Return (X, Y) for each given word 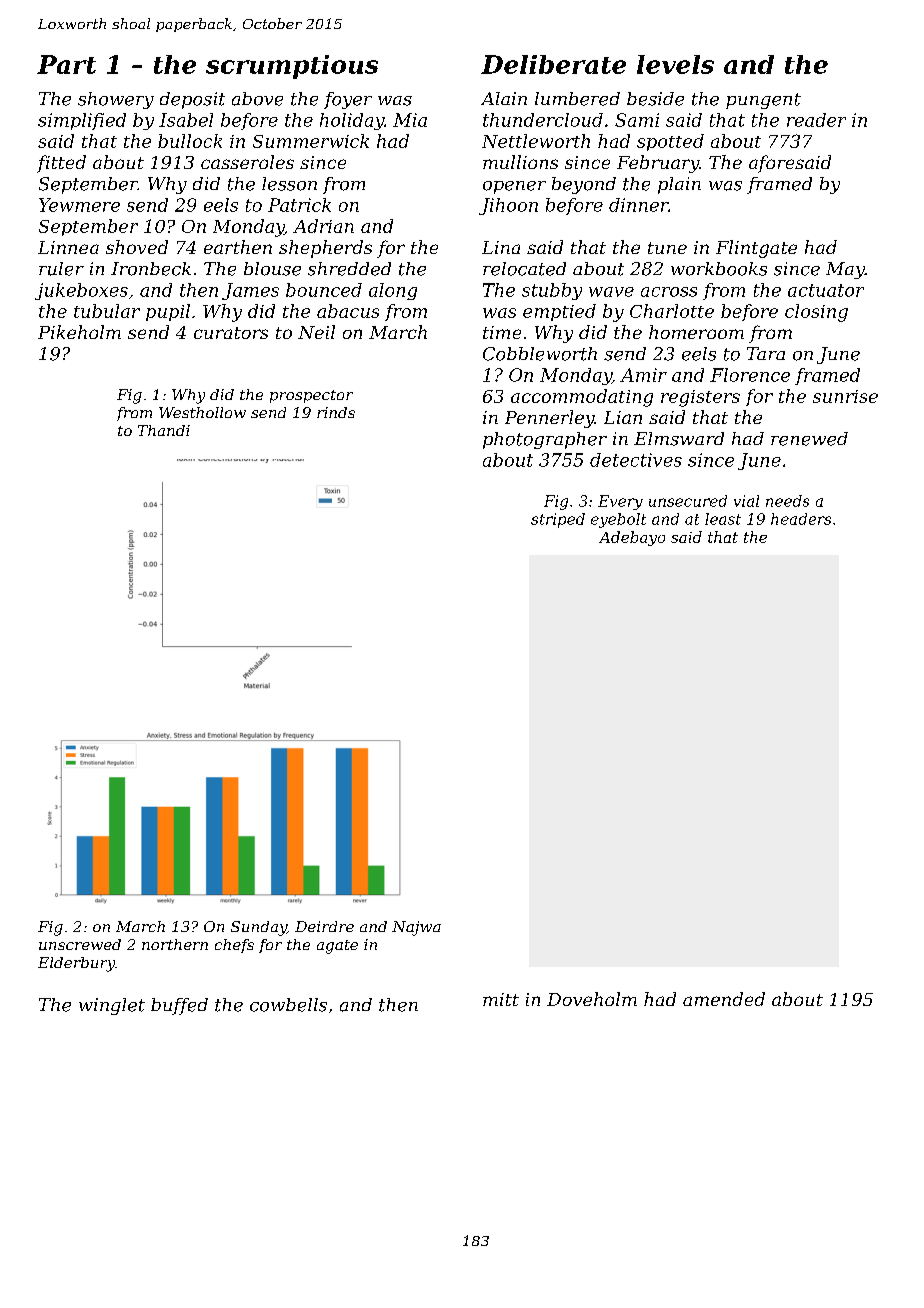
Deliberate (553, 64)
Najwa (416, 928)
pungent (763, 101)
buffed (179, 1006)
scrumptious (292, 67)
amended (724, 999)
